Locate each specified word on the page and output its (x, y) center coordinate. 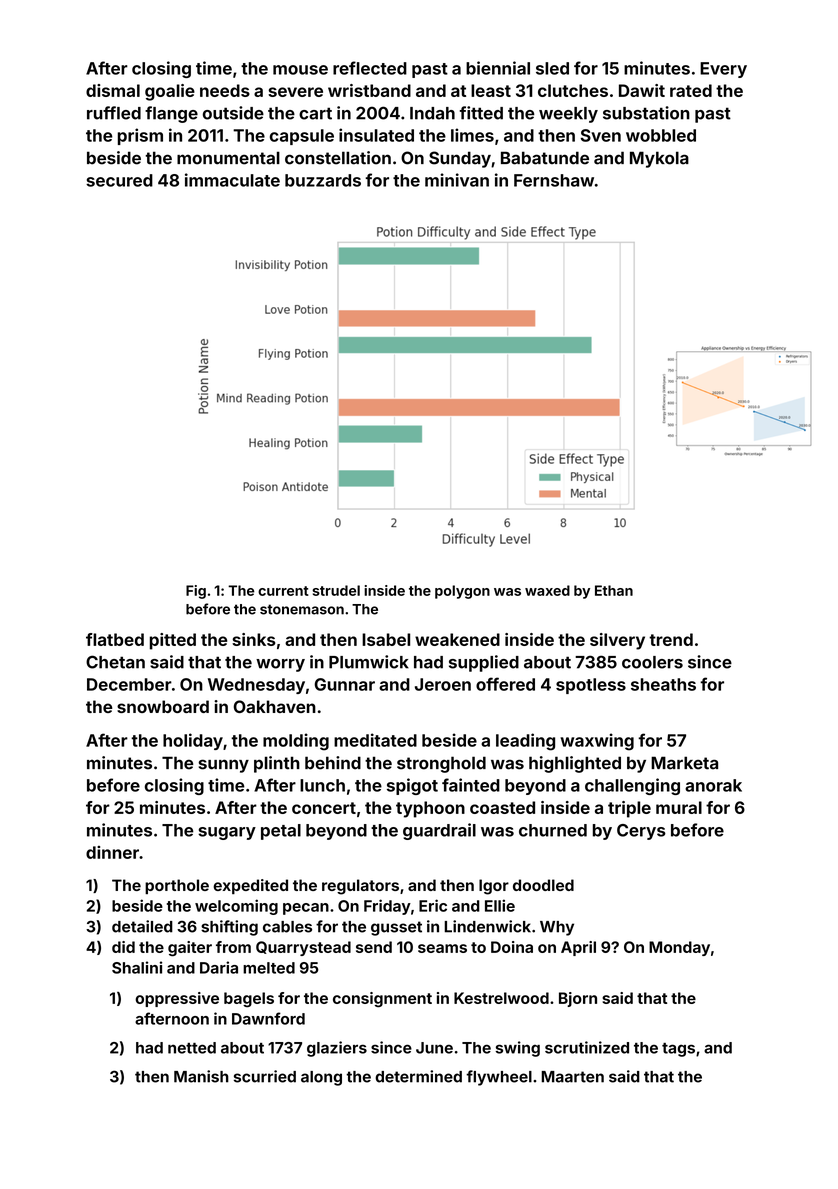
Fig (196, 592)
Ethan (614, 590)
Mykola (659, 159)
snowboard (163, 706)
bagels (249, 1000)
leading (525, 742)
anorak (713, 785)
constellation (338, 158)
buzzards (323, 180)
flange (171, 114)
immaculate (232, 180)
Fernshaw (554, 180)
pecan (306, 909)
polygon (462, 592)
